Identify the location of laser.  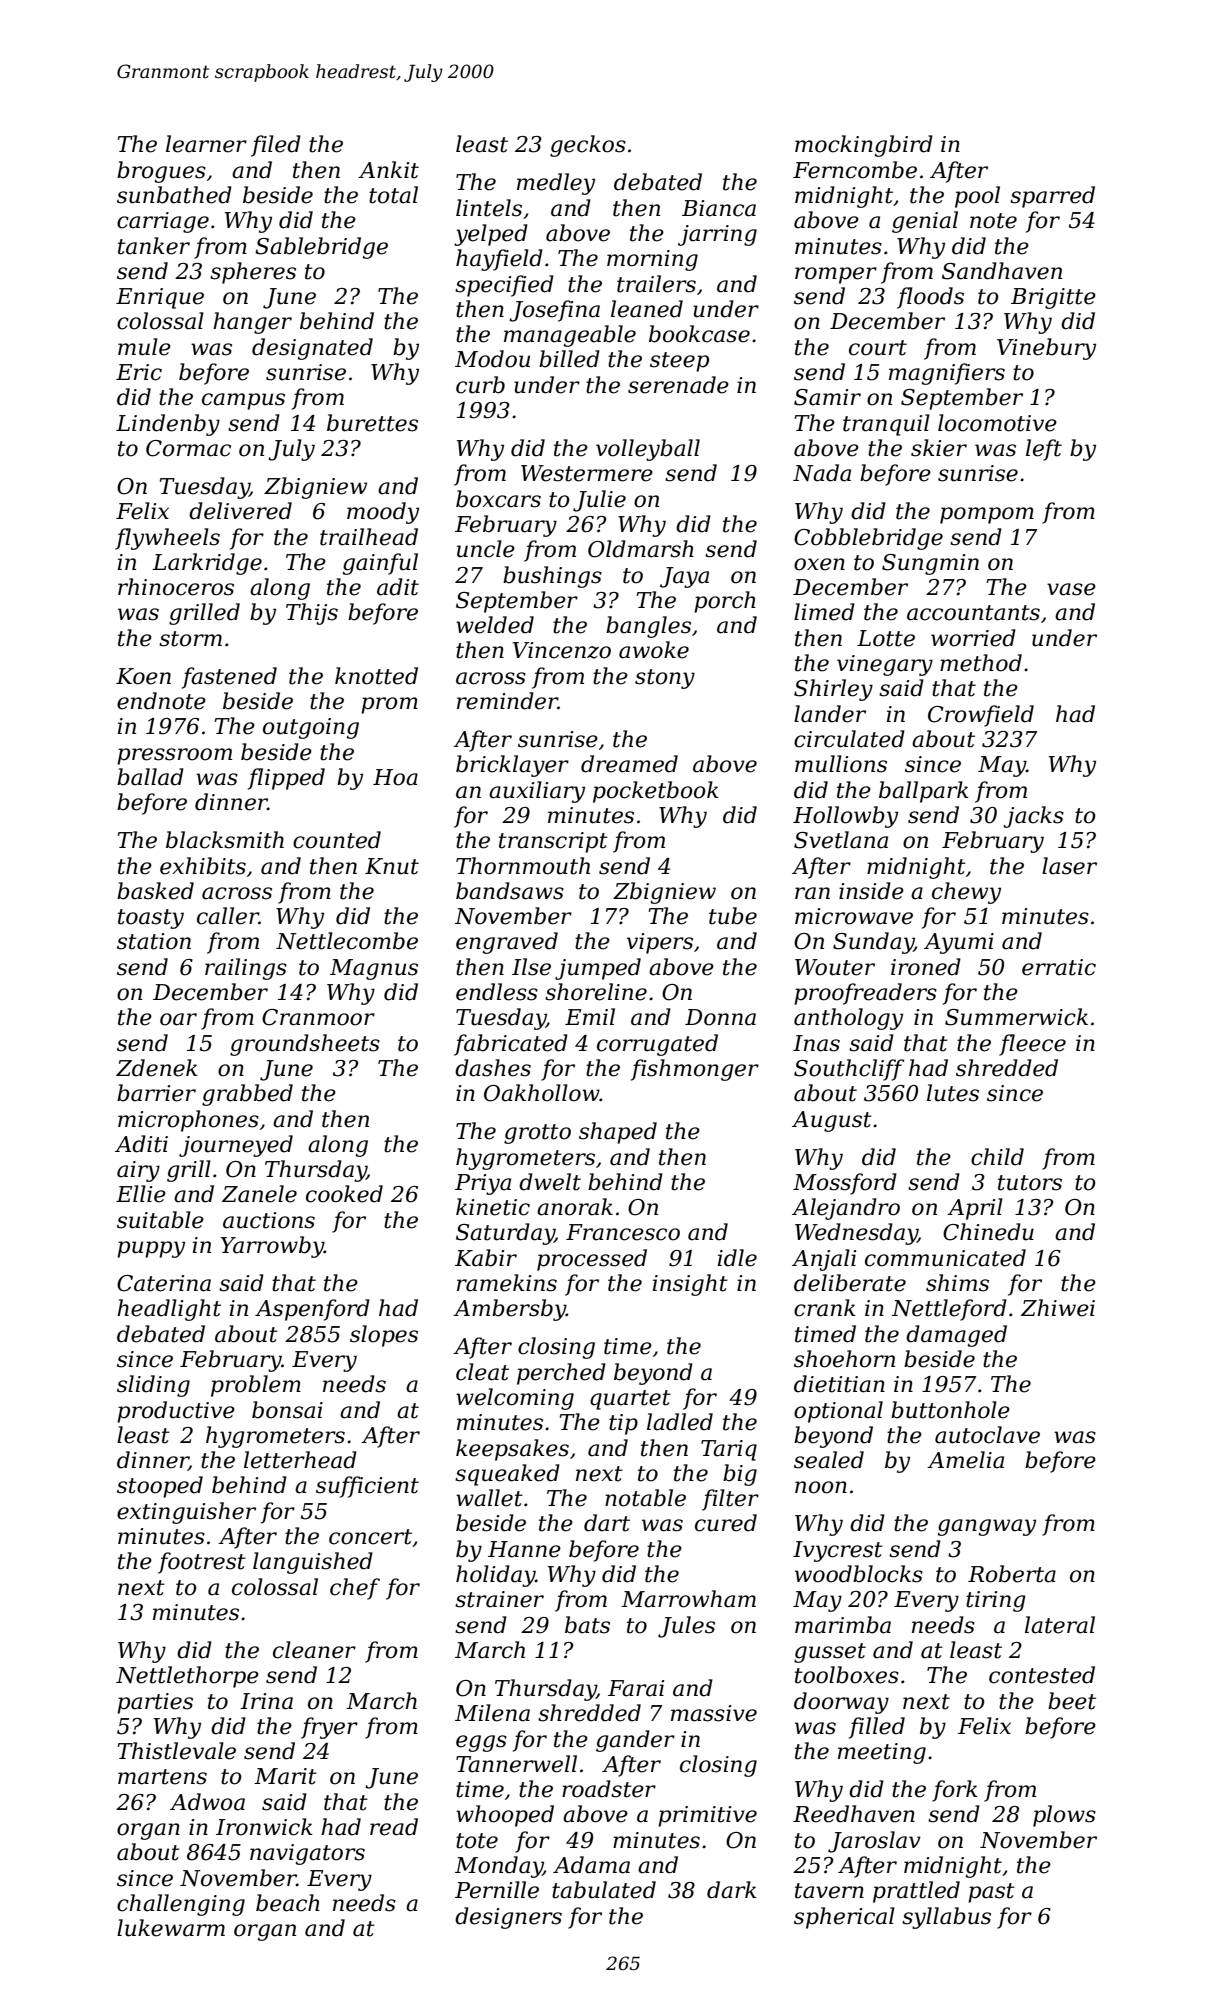
(1069, 866).
